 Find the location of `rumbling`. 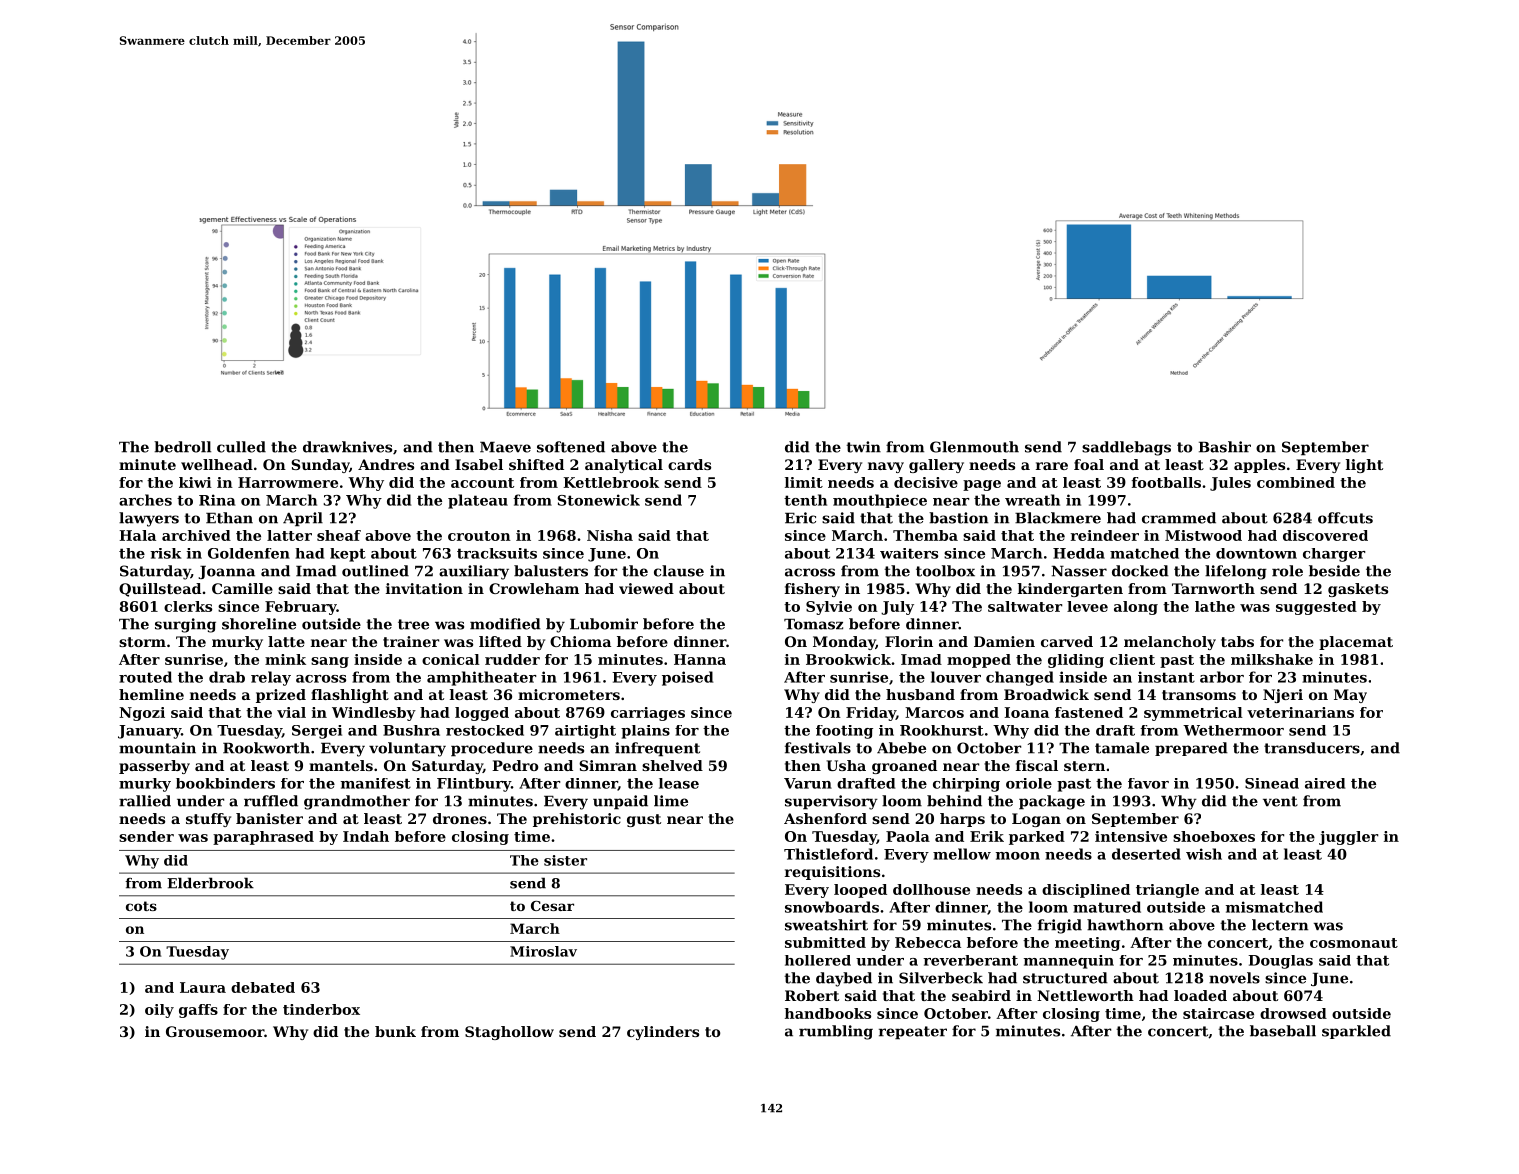

rumbling is located at coordinates (836, 1032).
